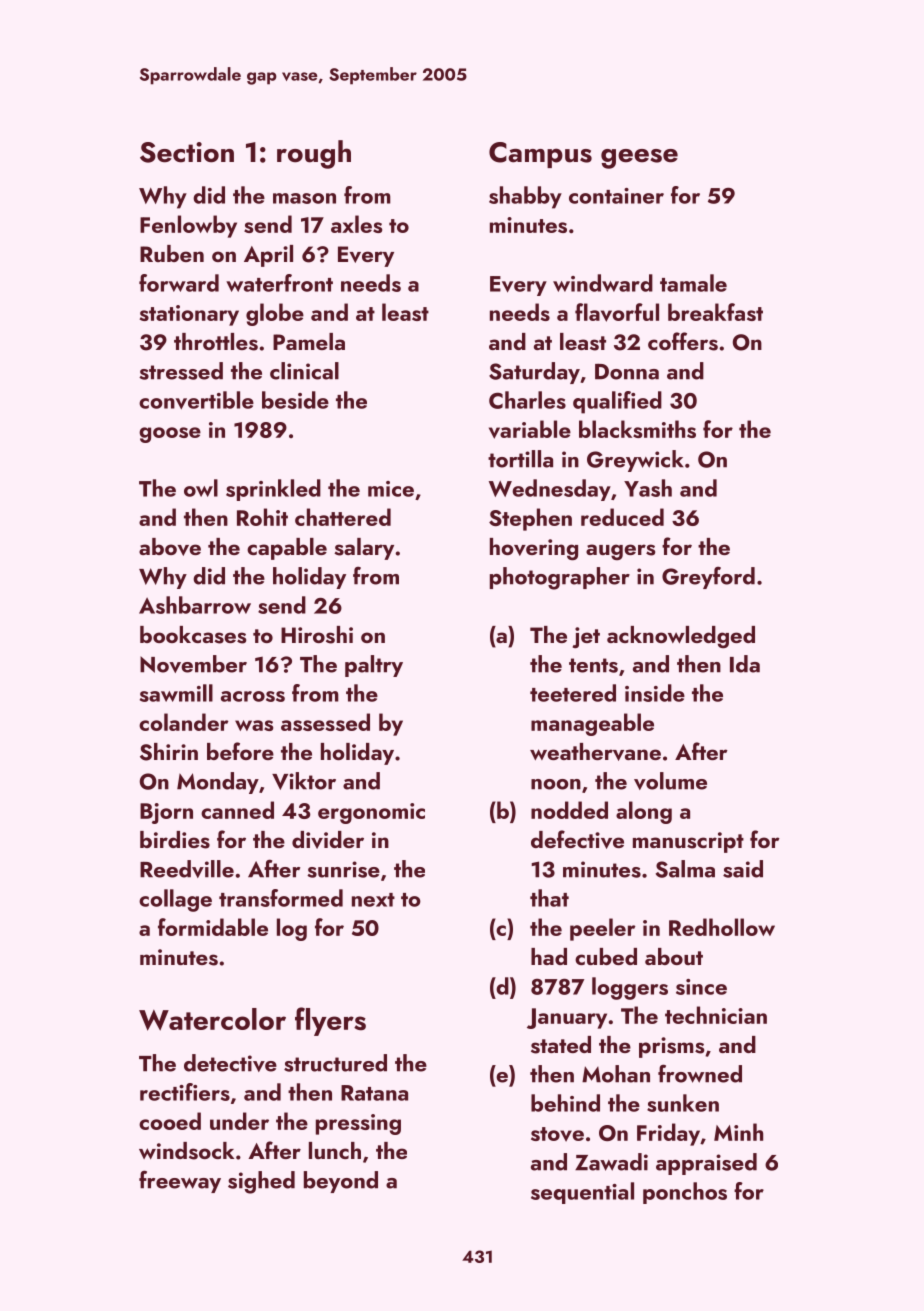 Image resolution: width=924 pixels, height=1311 pixels. I want to click on sighed, so click(261, 1182).
